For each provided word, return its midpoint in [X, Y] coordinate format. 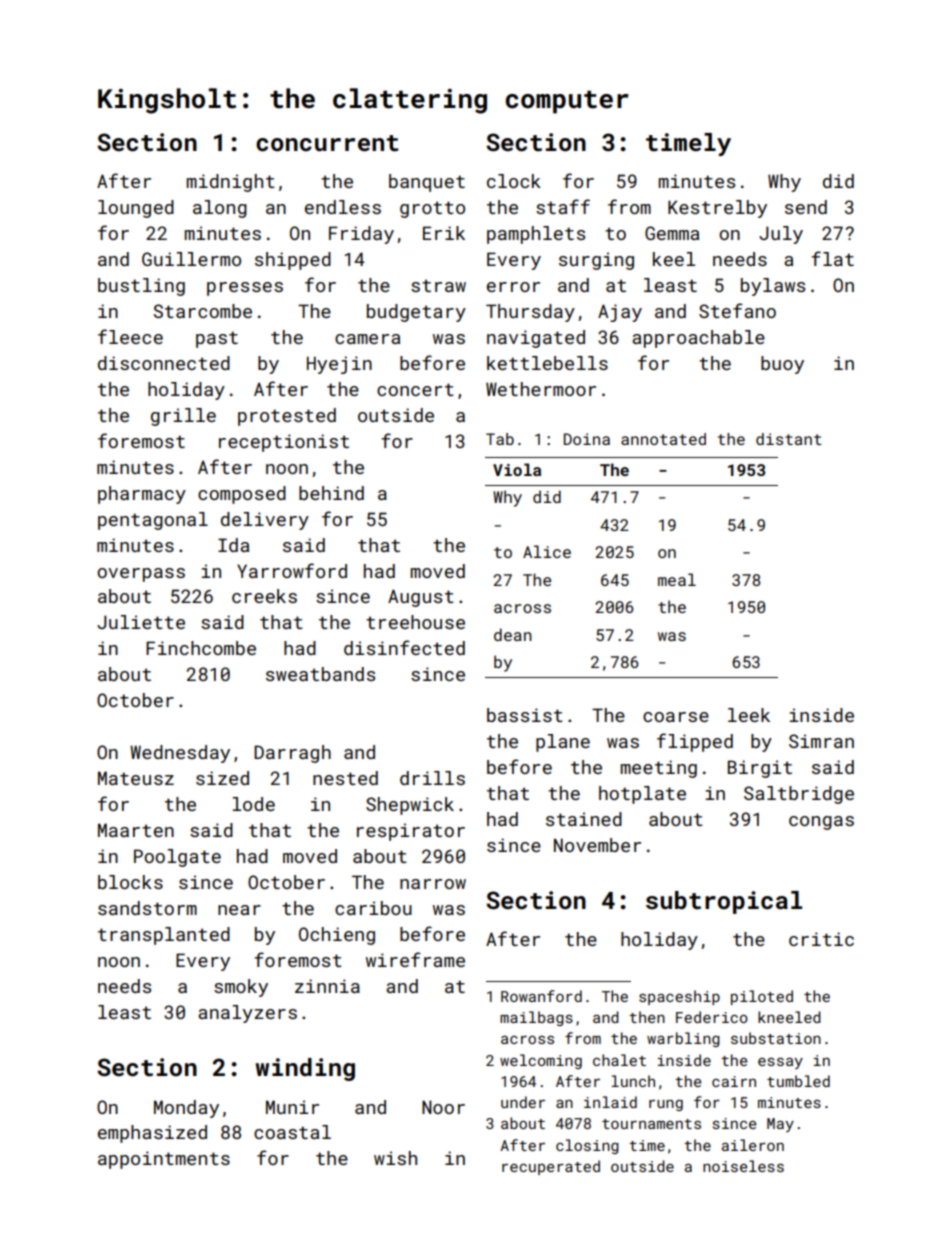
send [806, 207]
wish [395, 1158]
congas [821, 823]
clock [514, 181]
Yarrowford [292, 570]
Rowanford [541, 996]
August [421, 598]
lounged [136, 209]
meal [677, 579]
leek [749, 715]
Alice [547, 551]
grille [183, 417]
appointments [164, 1160]
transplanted [164, 936]
